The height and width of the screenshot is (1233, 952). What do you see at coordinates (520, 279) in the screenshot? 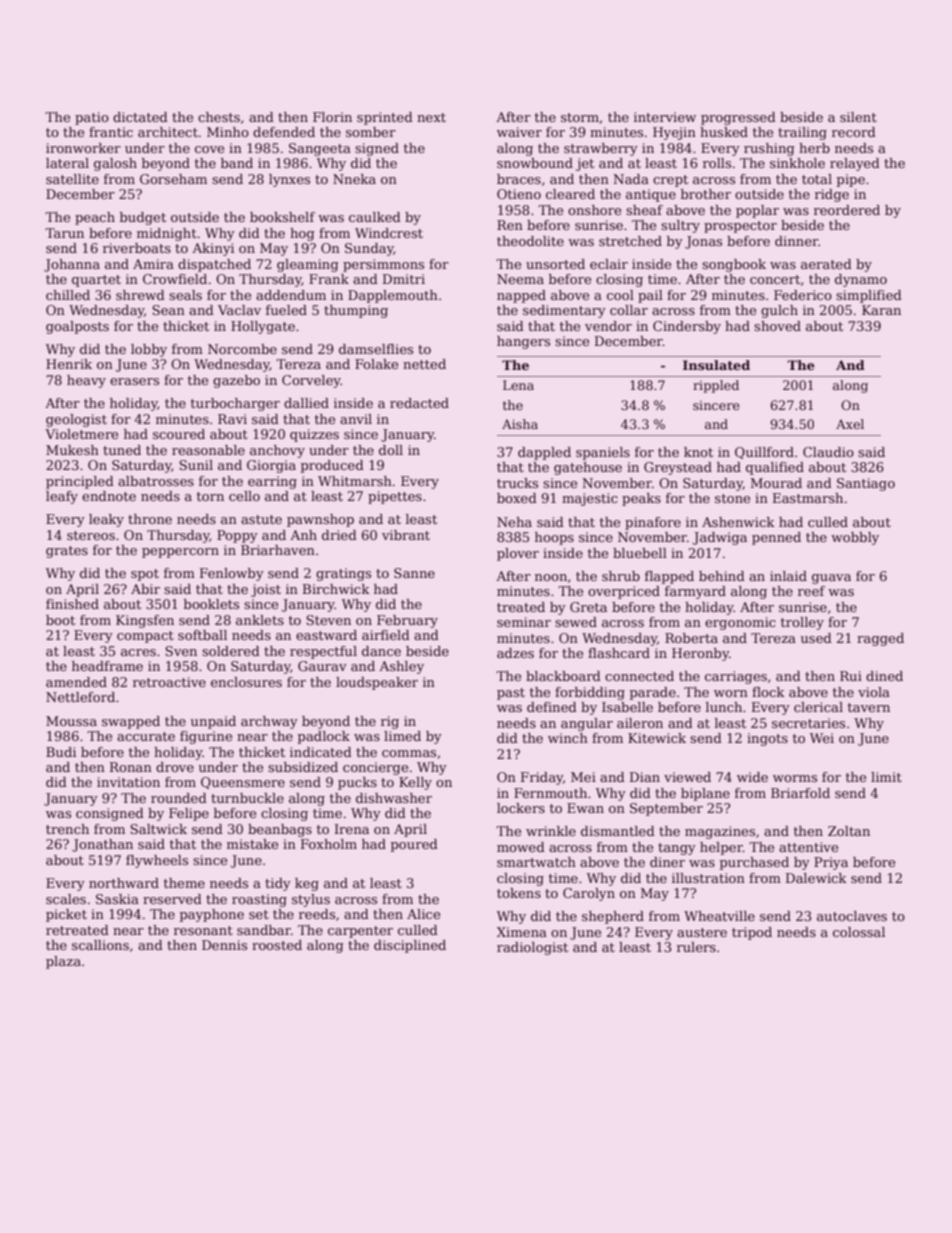
I see `Neema` at bounding box center [520, 279].
